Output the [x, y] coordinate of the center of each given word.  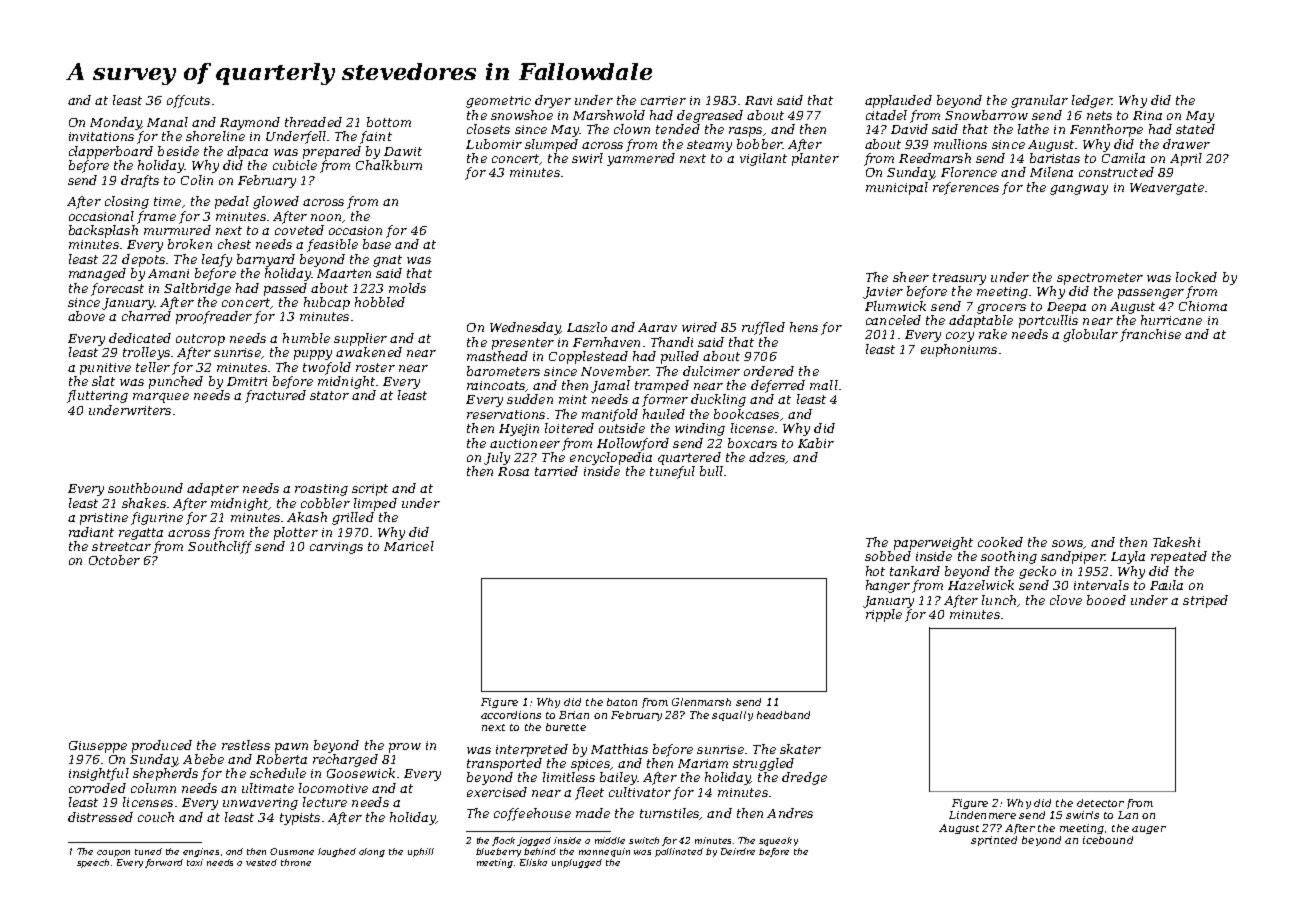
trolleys [146, 353]
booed [1106, 600]
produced [162, 746]
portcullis [1048, 321]
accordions [511, 715]
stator [329, 395]
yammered [641, 159]
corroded [97, 788]
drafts [140, 181]
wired [699, 327]
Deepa [1066, 308]
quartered [689, 458]
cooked [1000, 542]
